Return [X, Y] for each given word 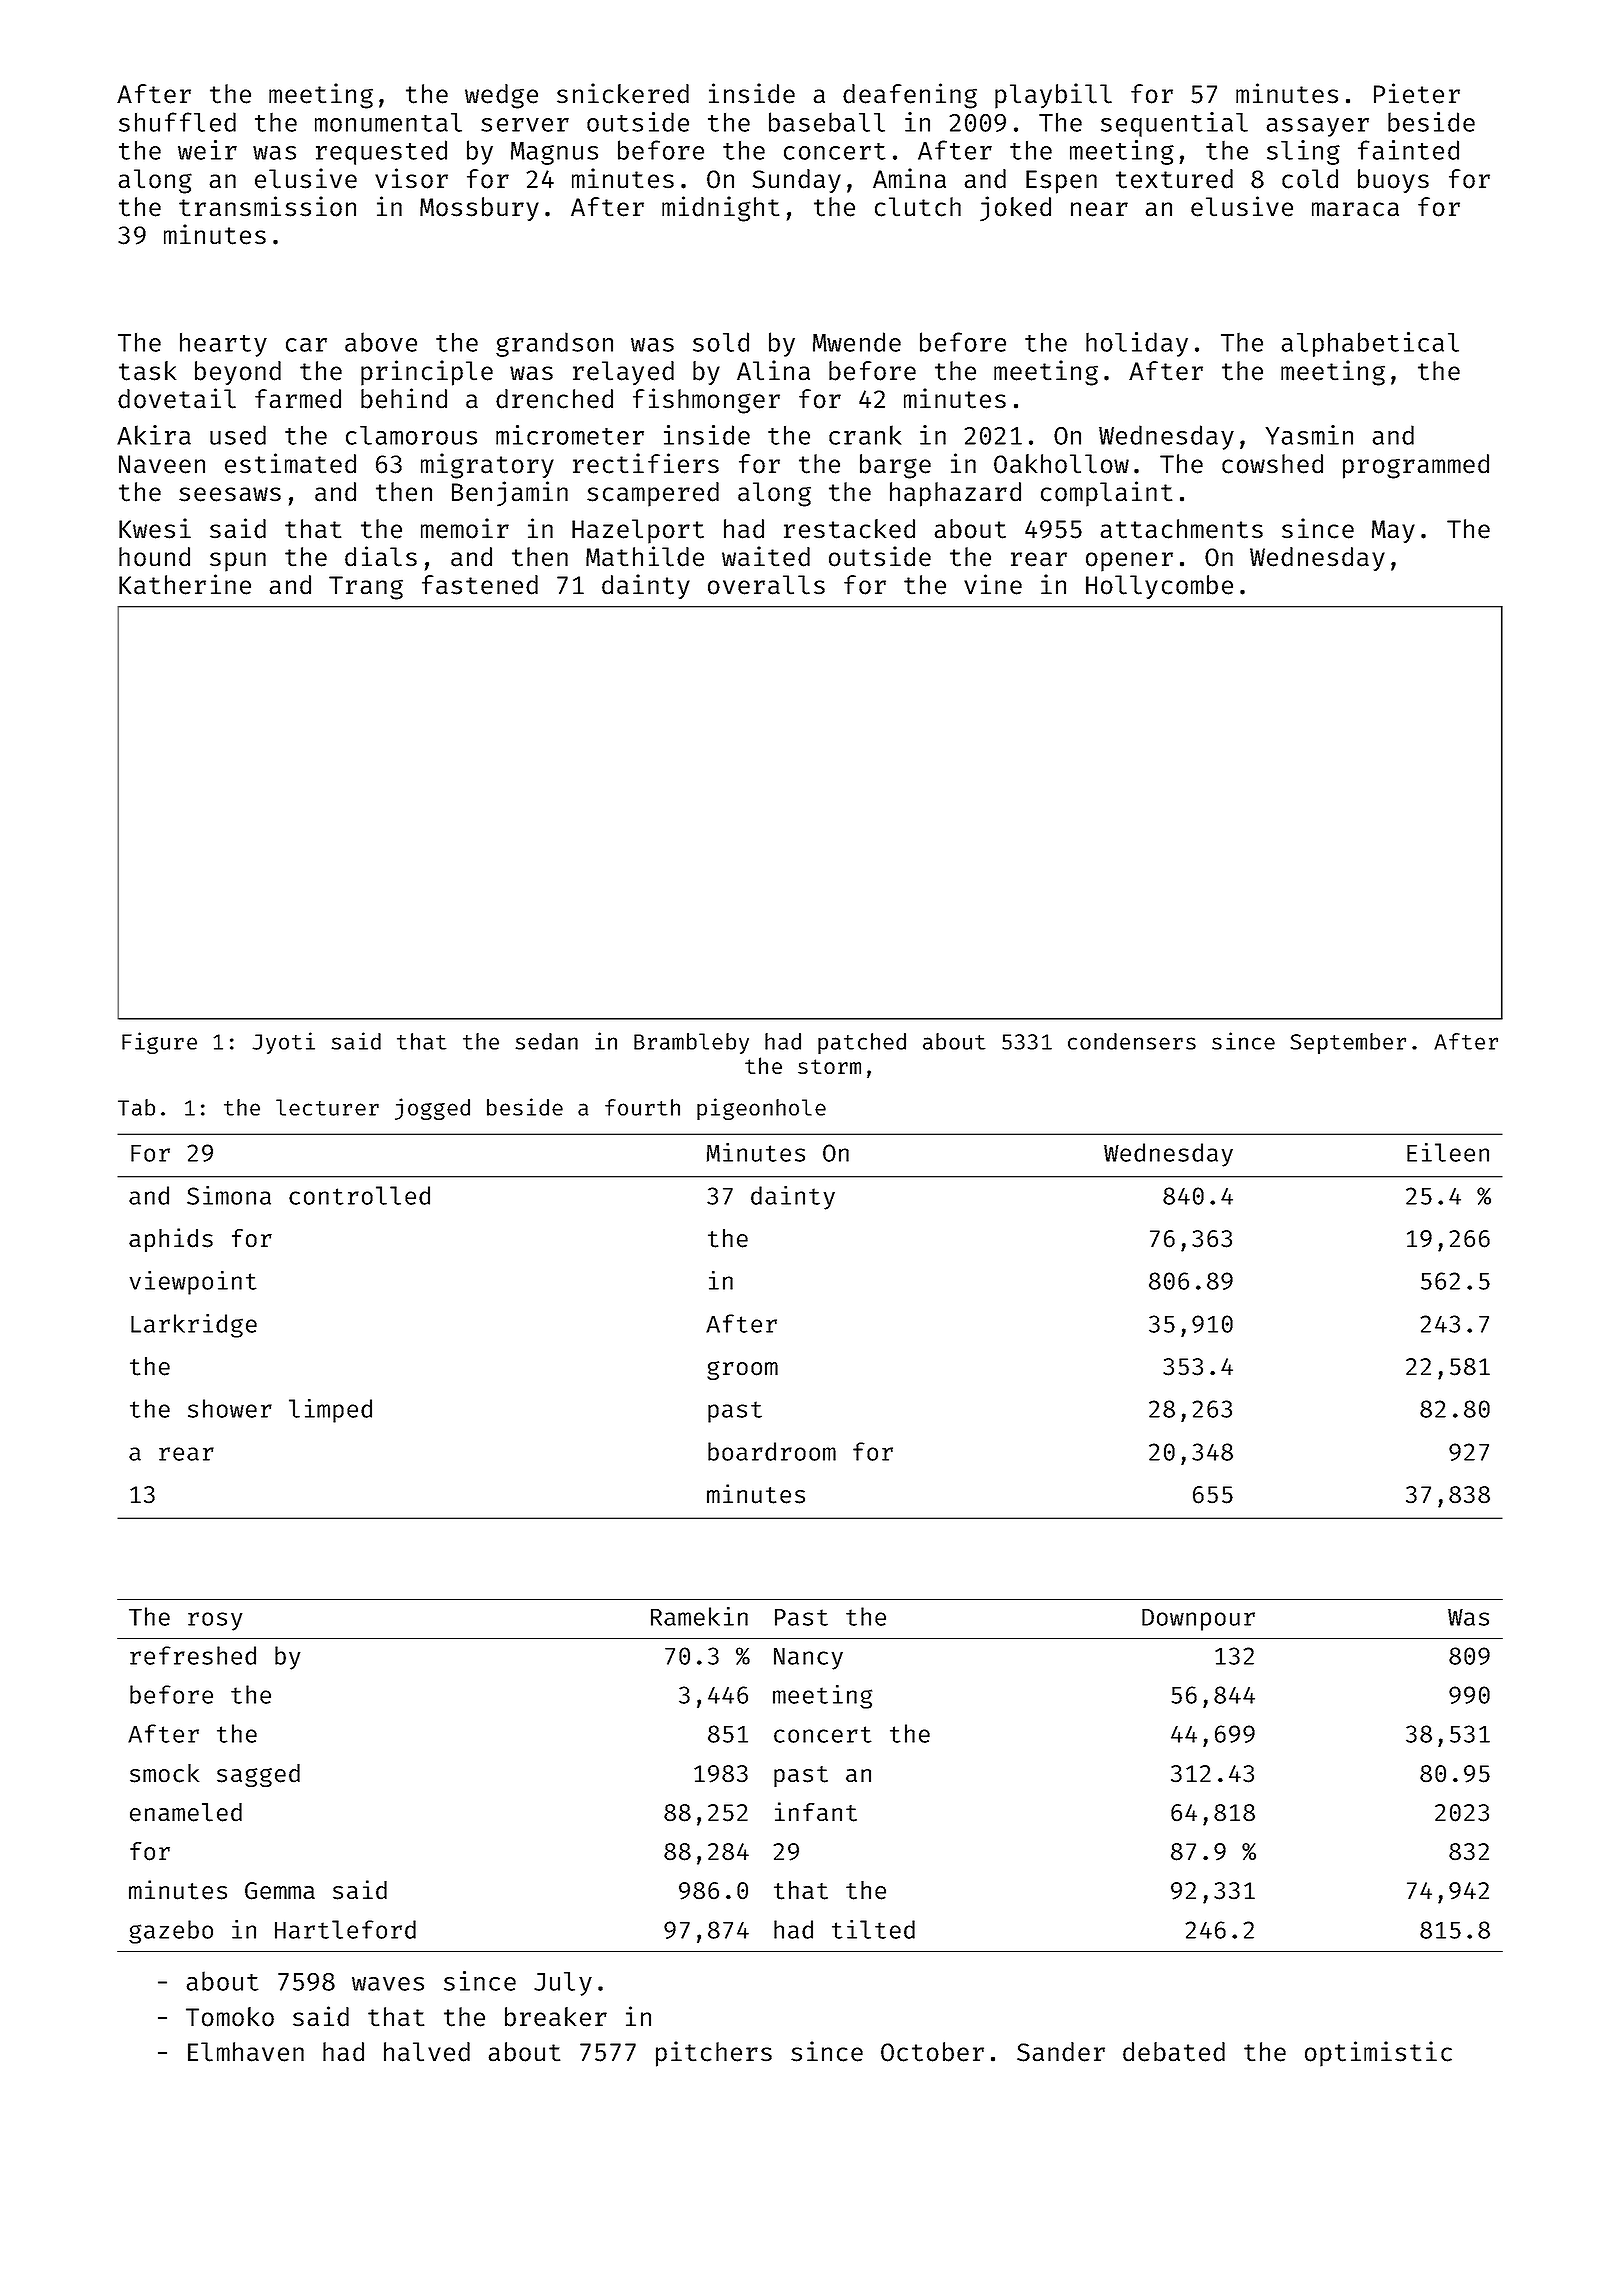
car [306, 345]
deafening [910, 96]
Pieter [1417, 93]
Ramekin [699, 1616]
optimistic [1378, 2054]
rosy [215, 1621]
